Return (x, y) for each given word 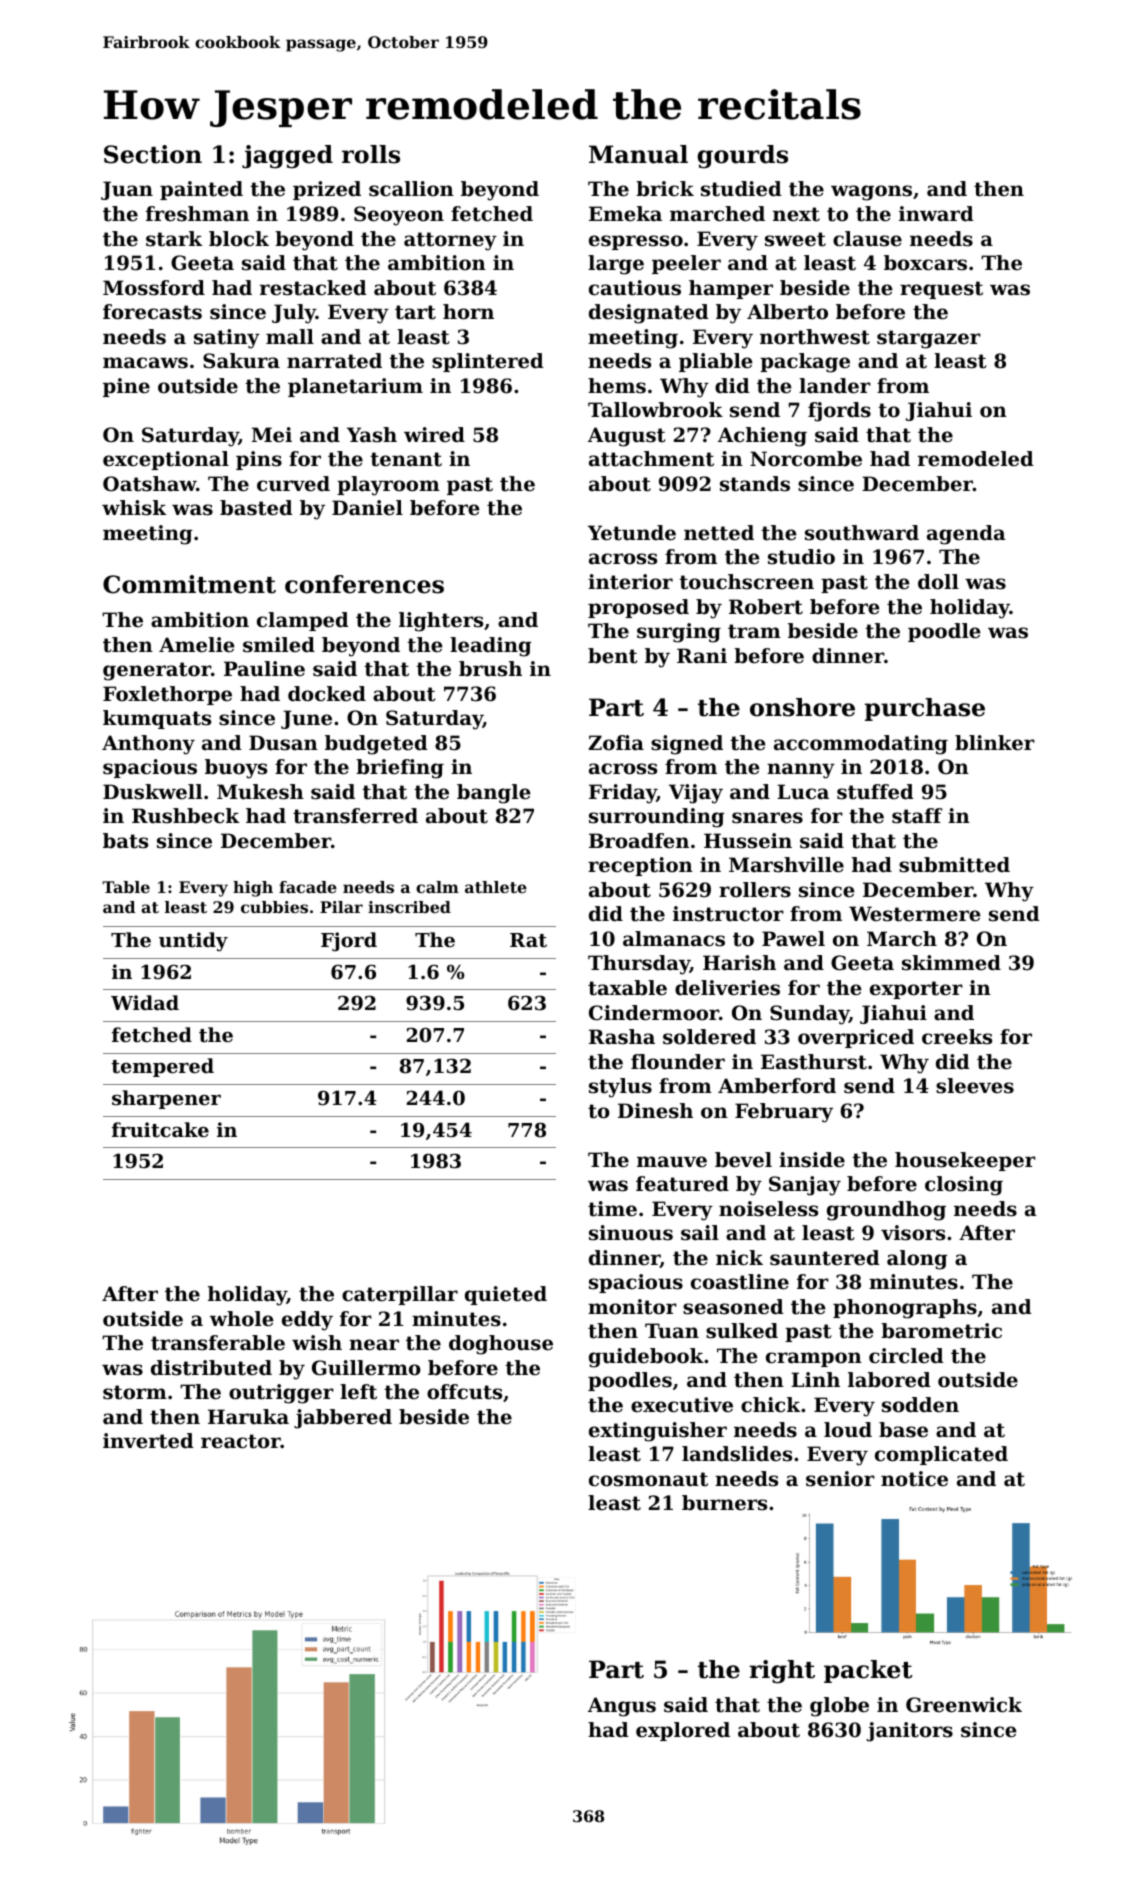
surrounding (657, 818)
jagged (287, 157)
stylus (620, 1088)
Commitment (189, 584)
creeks (957, 1037)
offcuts (464, 1392)
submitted (954, 865)
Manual (638, 154)
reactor (241, 1441)
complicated (941, 1455)
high (253, 889)
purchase (925, 709)
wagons (871, 193)
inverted (148, 1441)
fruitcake (160, 1130)
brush (490, 669)
